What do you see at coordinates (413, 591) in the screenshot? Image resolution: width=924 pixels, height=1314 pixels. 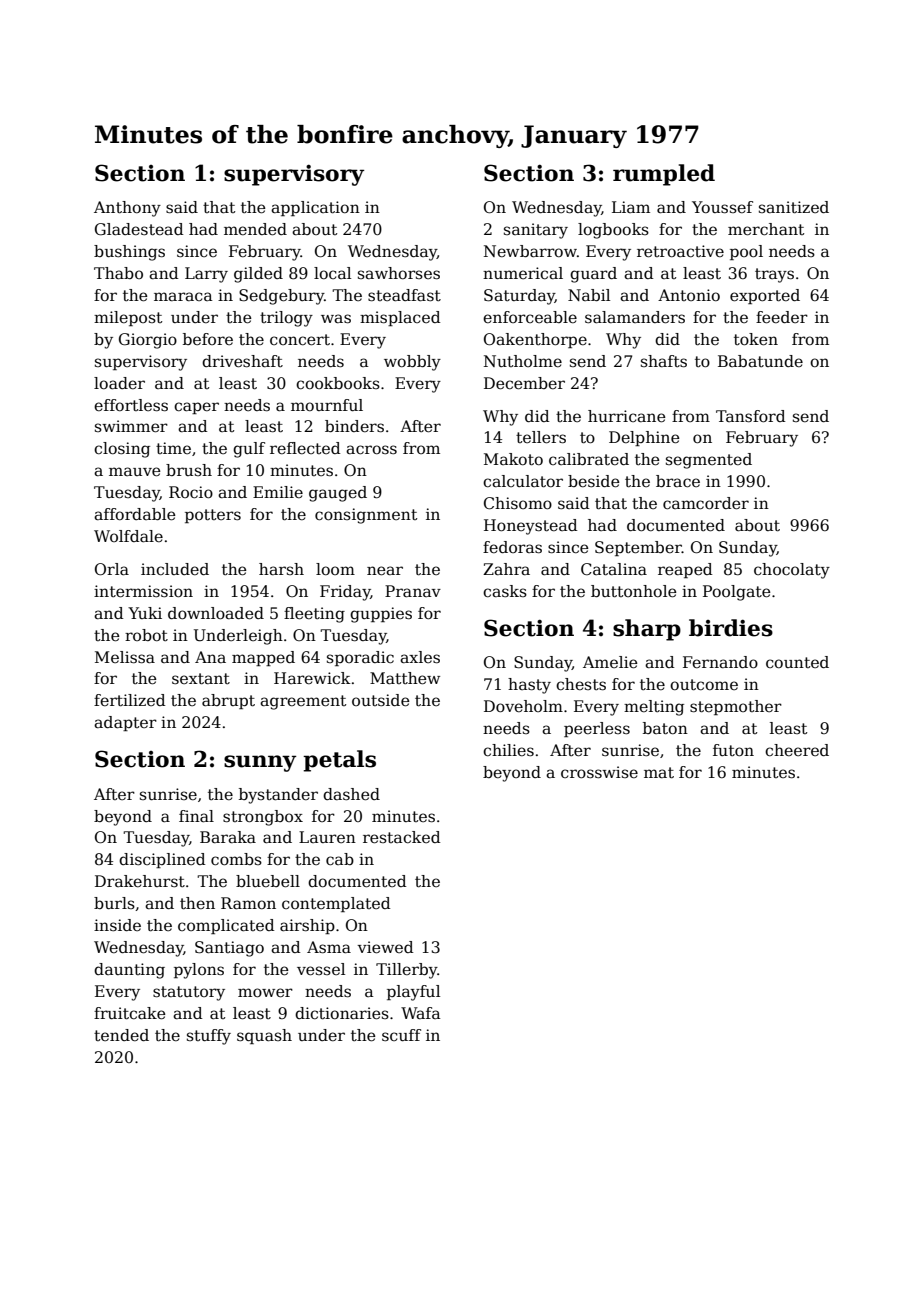 I see `Pranav` at bounding box center [413, 591].
